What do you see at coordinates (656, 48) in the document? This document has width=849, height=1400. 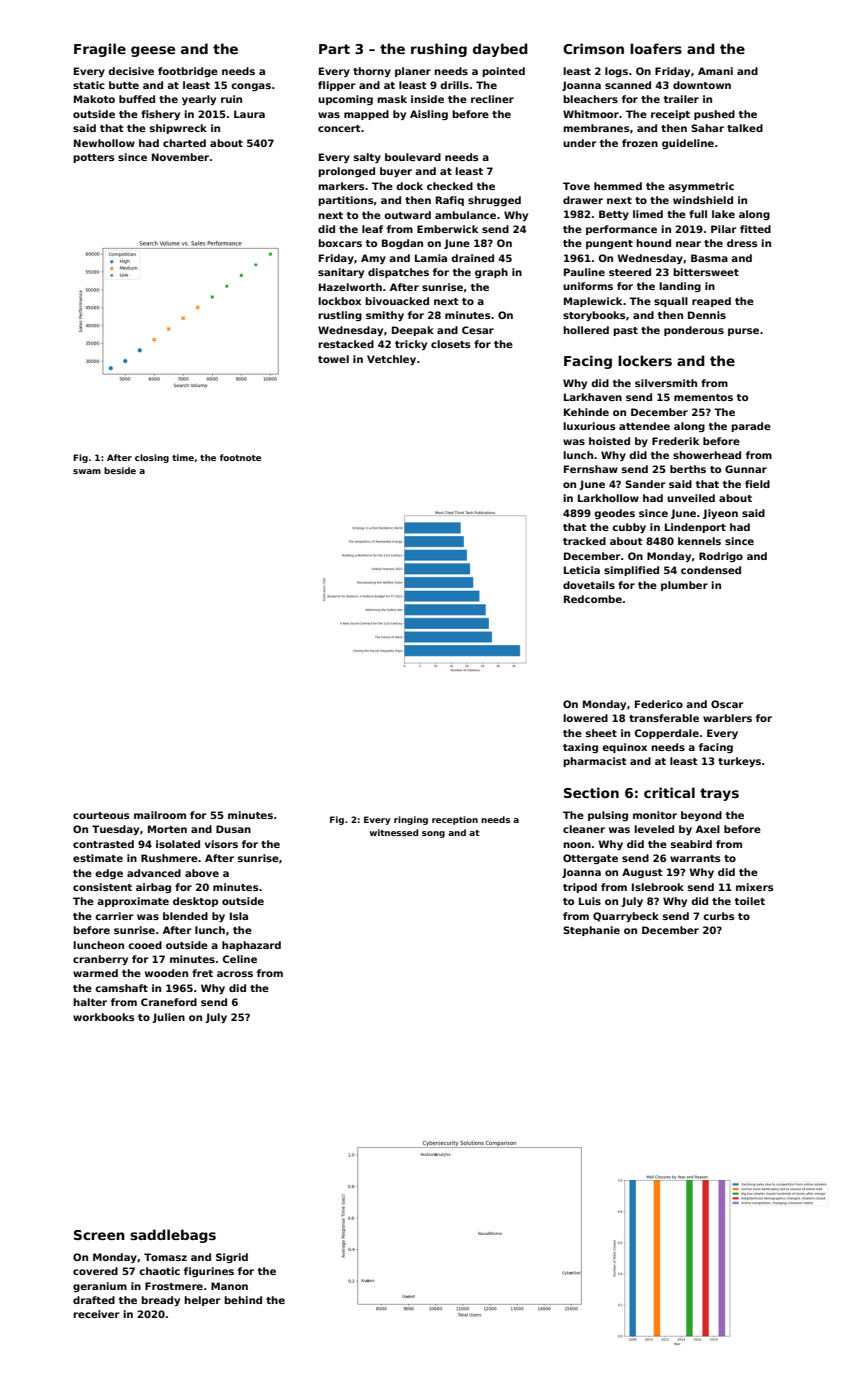 I see `loafers` at bounding box center [656, 48].
